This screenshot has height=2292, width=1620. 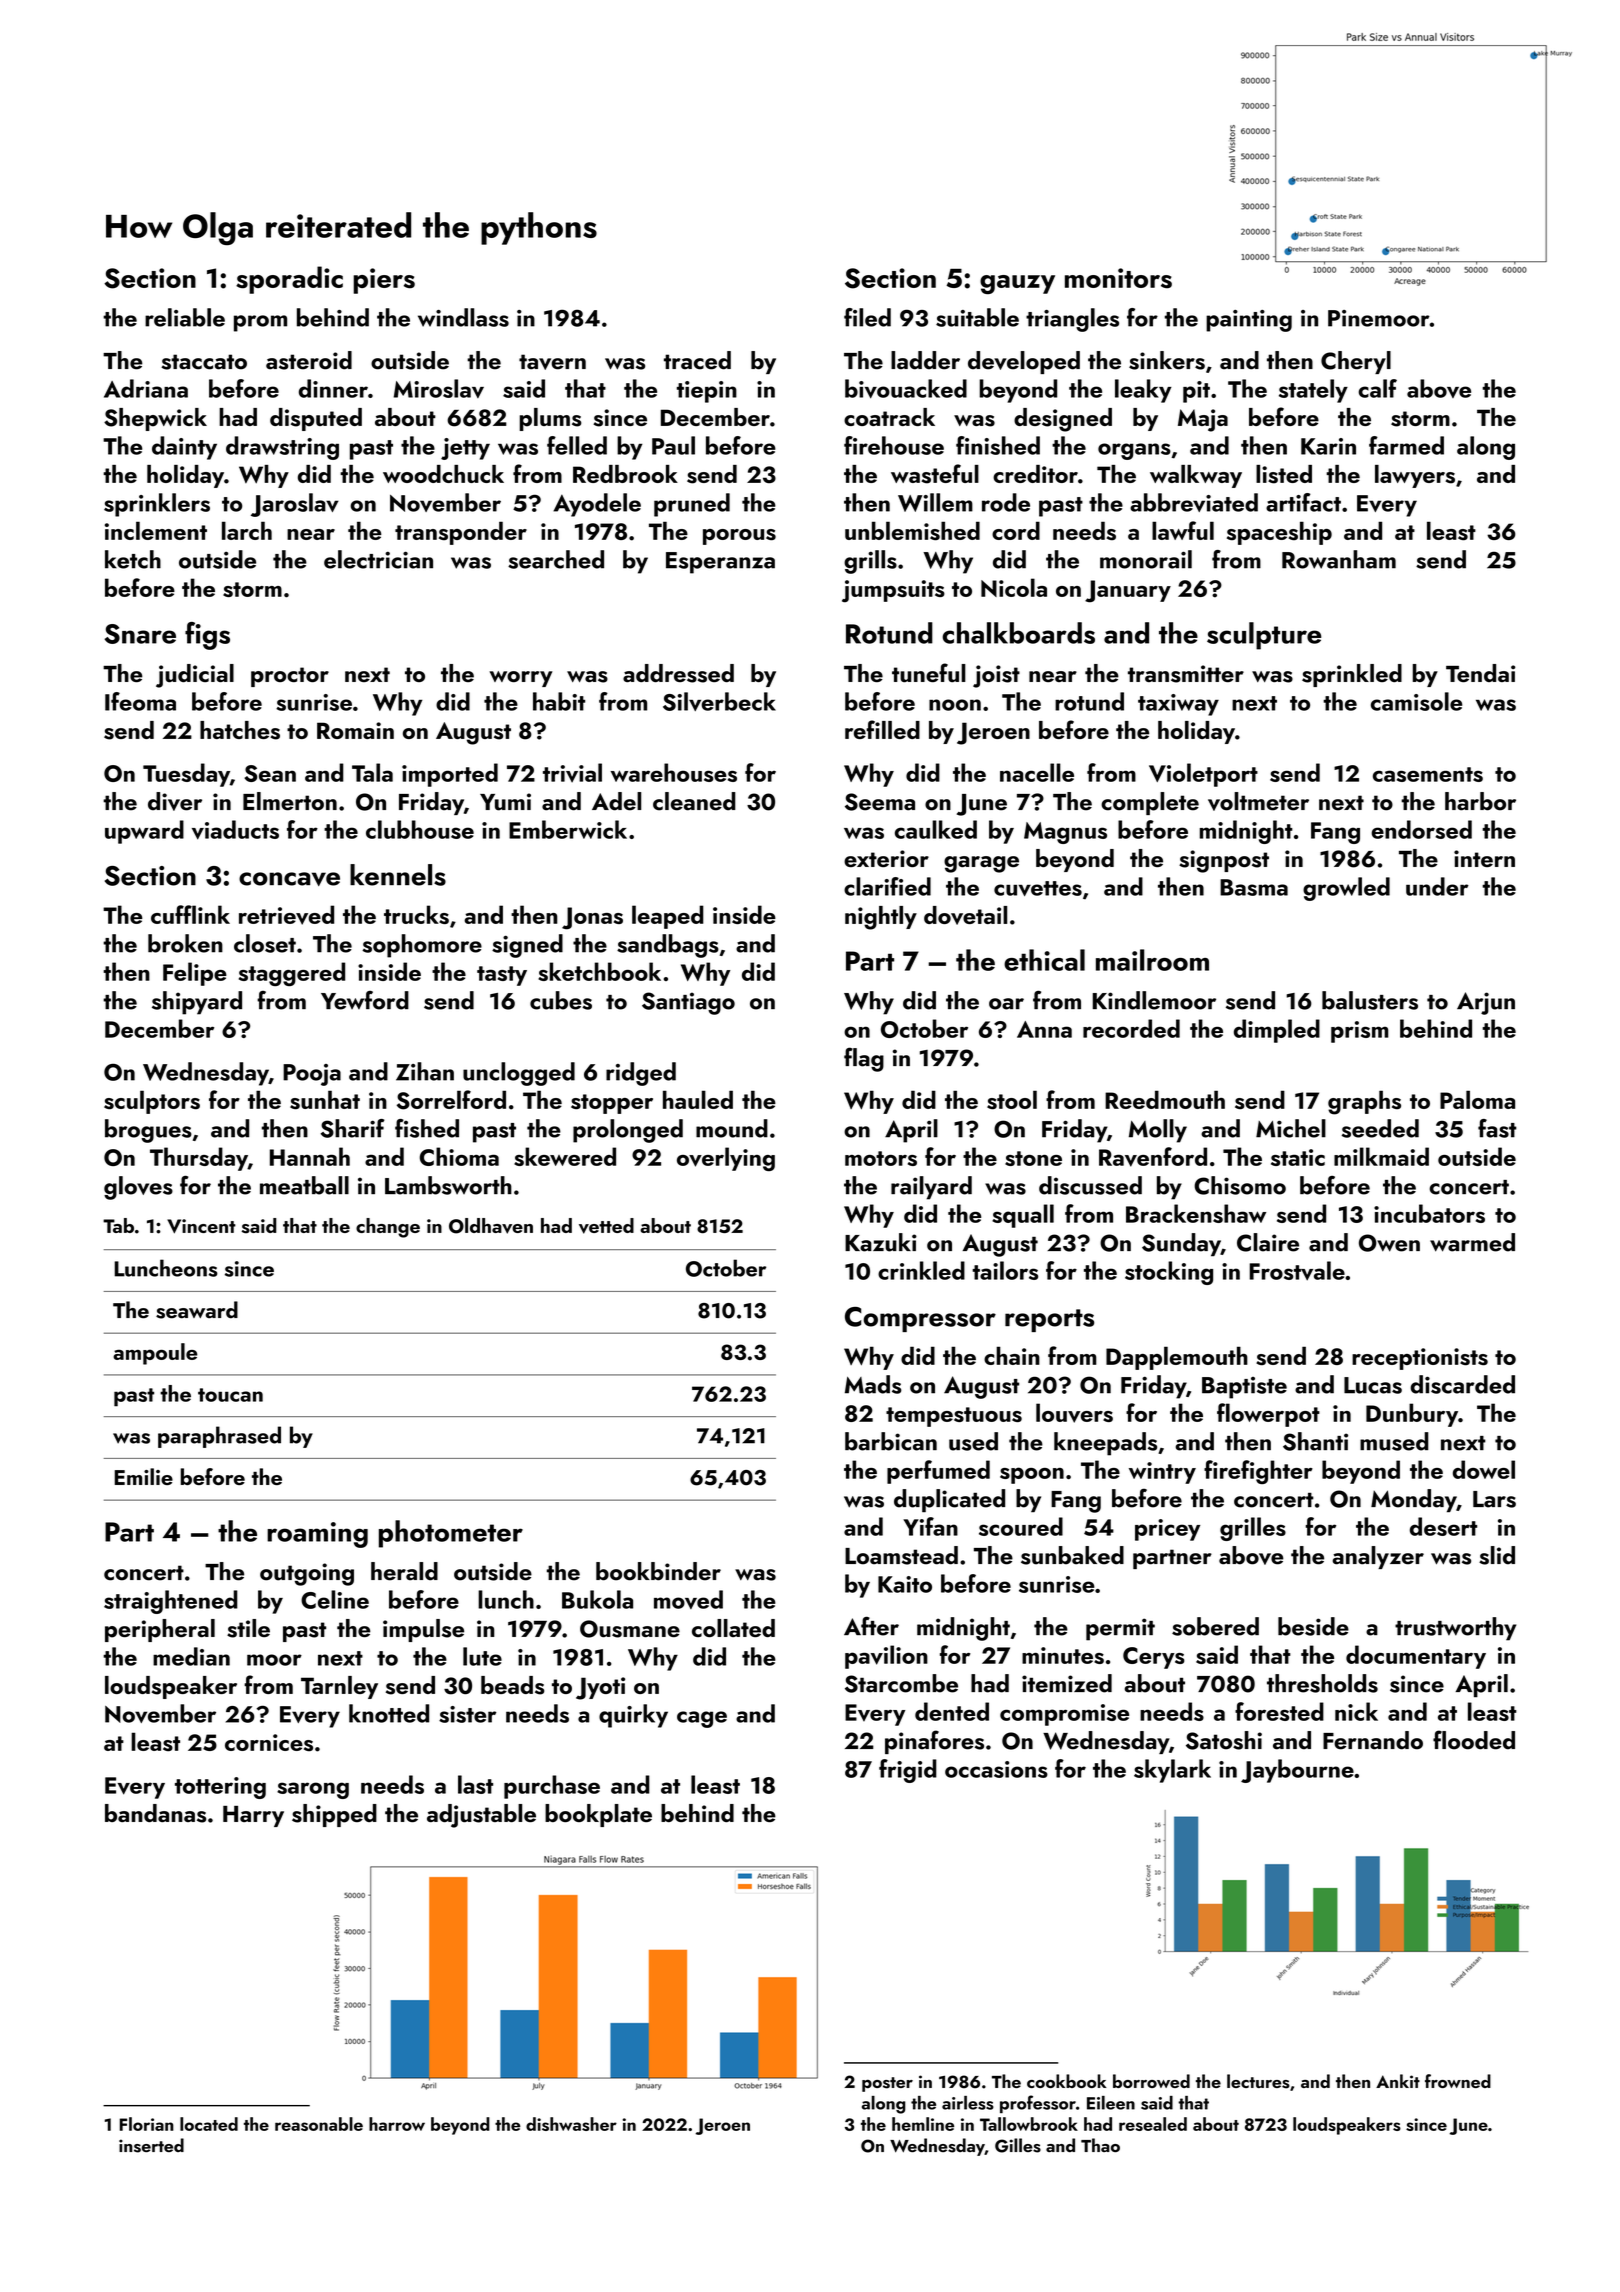 What do you see at coordinates (155, 419) in the screenshot?
I see `Shepwick` at bounding box center [155, 419].
